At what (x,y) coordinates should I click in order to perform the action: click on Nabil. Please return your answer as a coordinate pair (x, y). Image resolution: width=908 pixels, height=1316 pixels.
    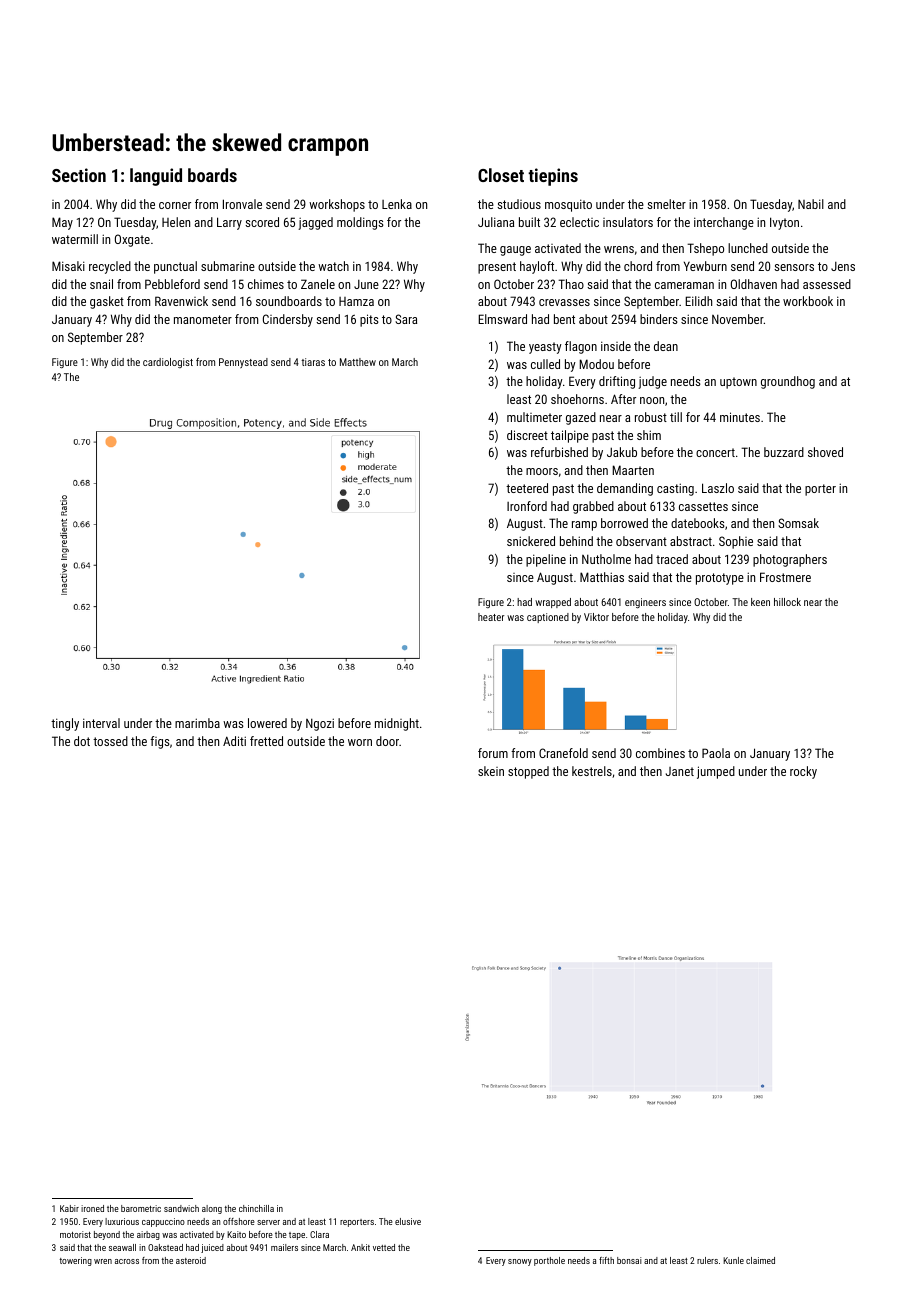
    Looking at the image, I should click on (811, 204).
